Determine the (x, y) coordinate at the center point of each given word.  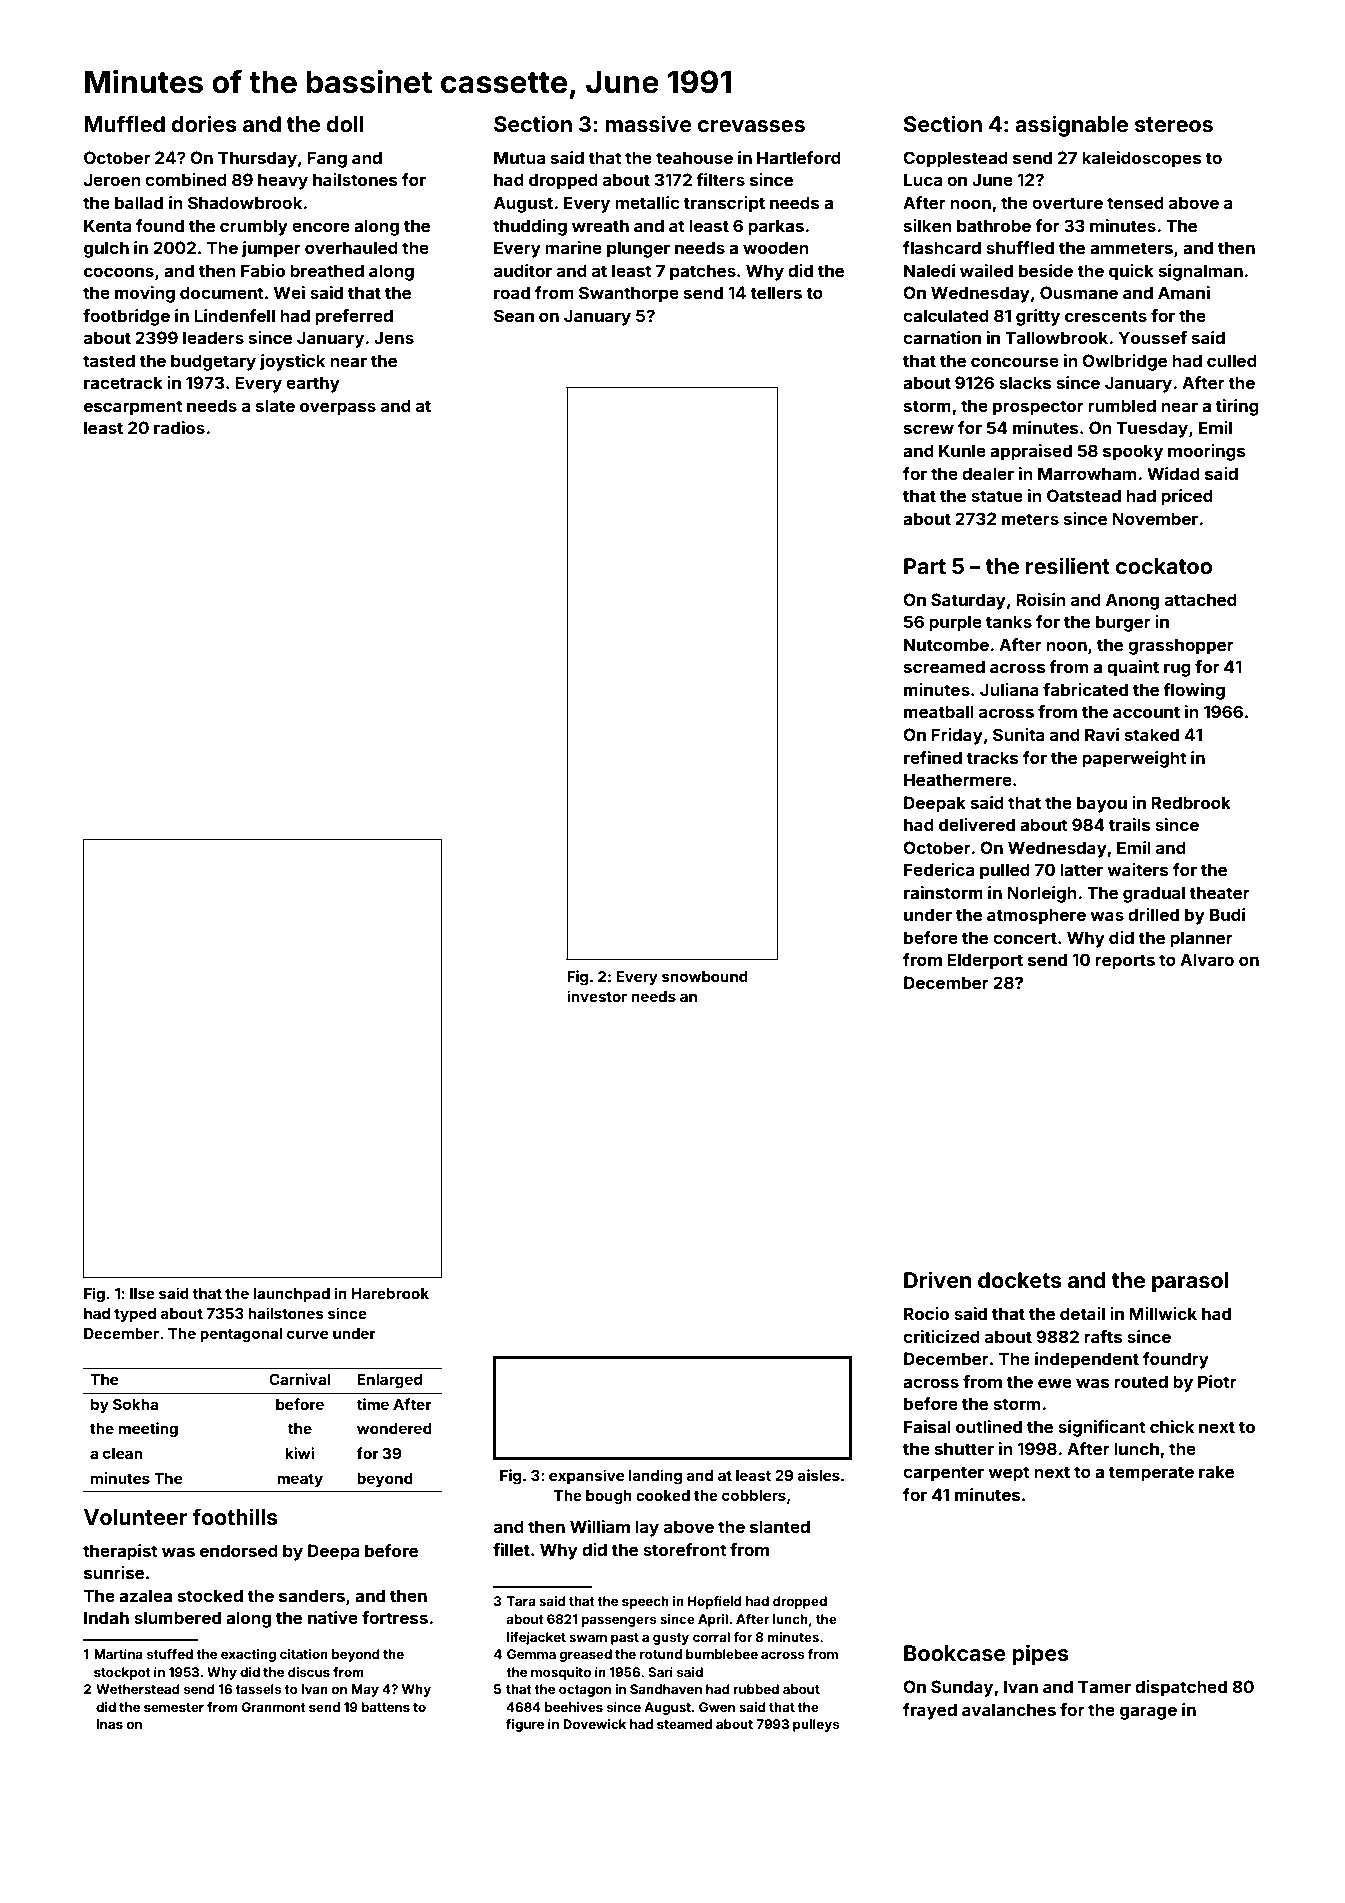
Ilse (142, 1293)
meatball (939, 711)
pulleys (816, 1725)
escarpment (133, 408)
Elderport (985, 961)
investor (597, 996)
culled (1232, 360)
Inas (110, 1724)
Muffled (124, 123)
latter (1081, 869)
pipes (1040, 1655)
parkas (776, 227)
